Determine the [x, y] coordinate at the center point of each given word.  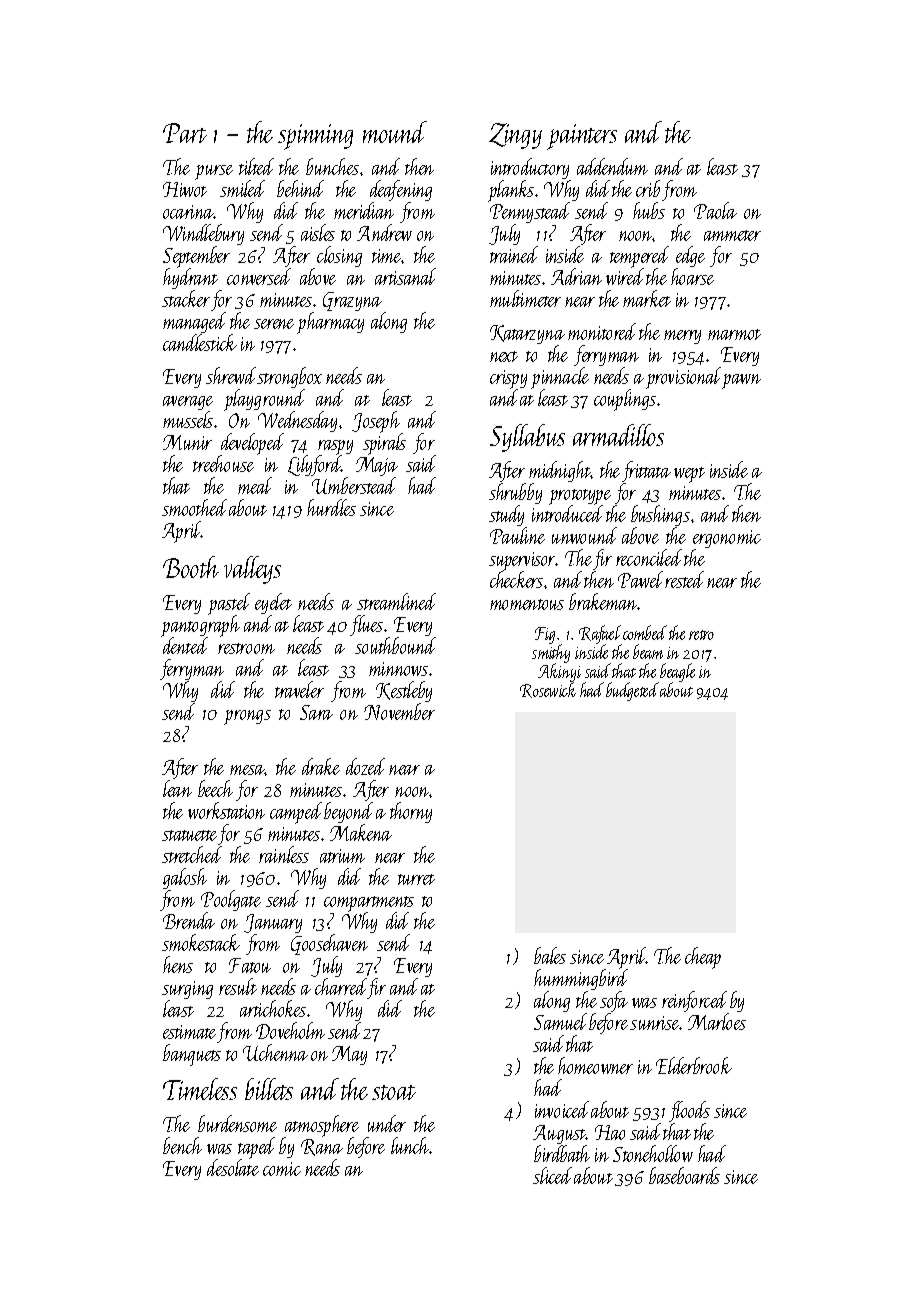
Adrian [576, 276]
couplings [625, 400]
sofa [614, 1001]
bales [550, 955]
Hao [610, 1132]
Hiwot [185, 189]
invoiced [562, 1109]
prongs [247, 717]
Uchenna [275, 1052]
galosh [185, 878]
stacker [186, 298]
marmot [734, 334]
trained [514, 254]
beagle [677, 672]
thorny [411, 812]
